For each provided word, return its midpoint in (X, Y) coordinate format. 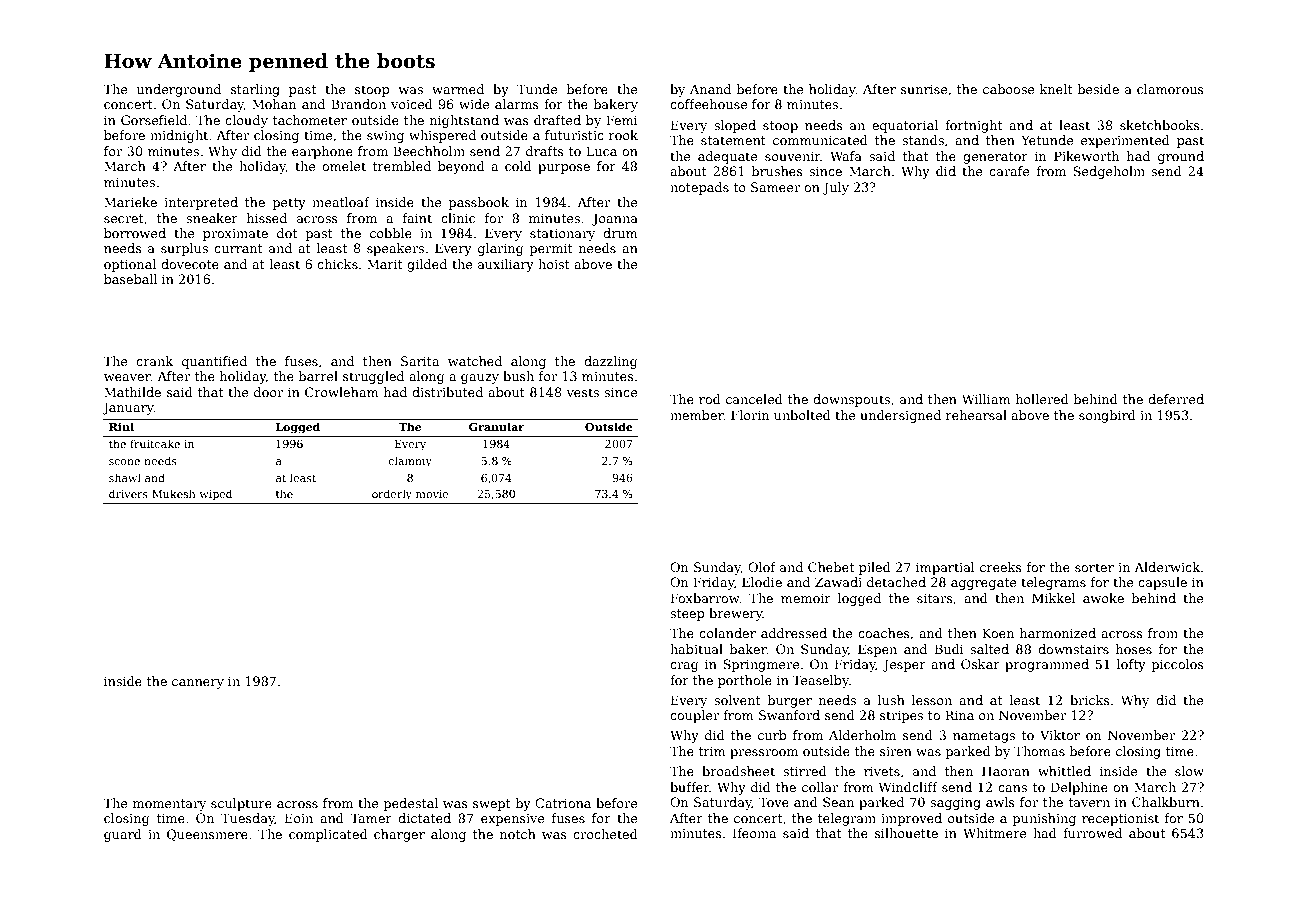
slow (1189, 771)
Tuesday (248, 819)
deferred (1176, 399)
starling (255, 90)
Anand (710, 89)
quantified (214, 362)
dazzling (611, 362)
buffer (690, 787)
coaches (884, 633)
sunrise (924, 89)
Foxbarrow (705, 598)
